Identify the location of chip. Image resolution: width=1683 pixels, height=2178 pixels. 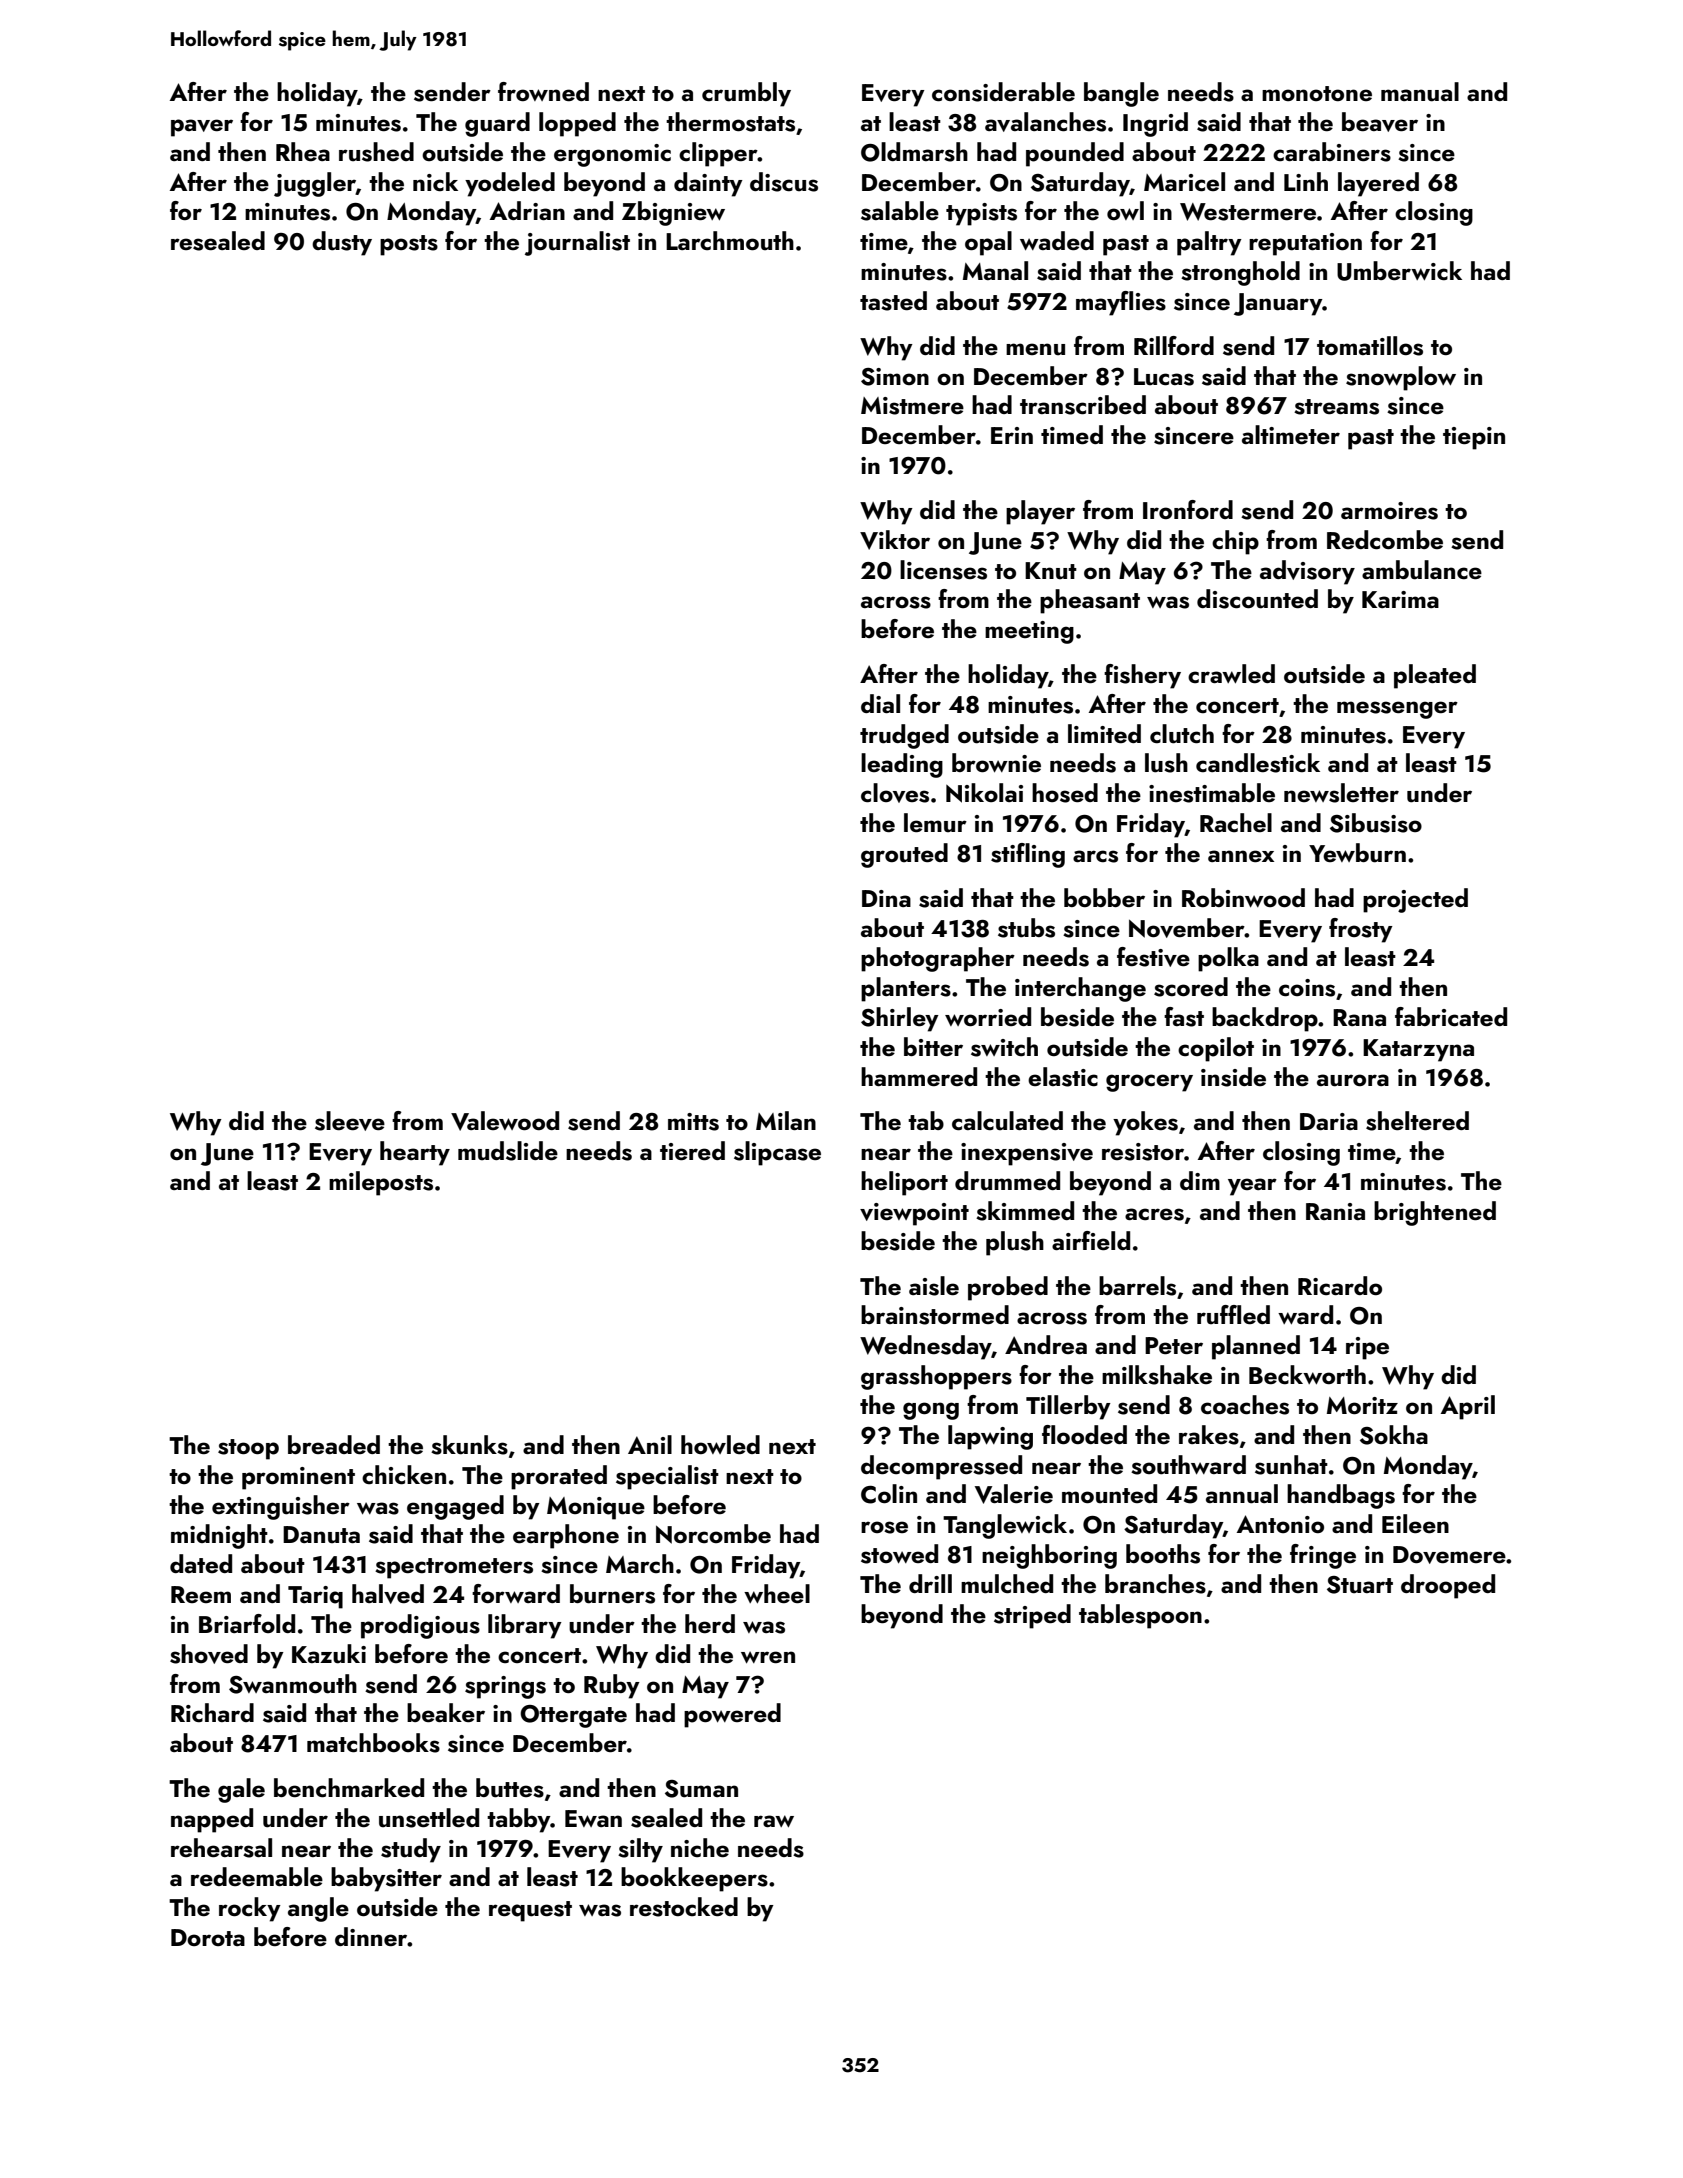
(1235, 542).
